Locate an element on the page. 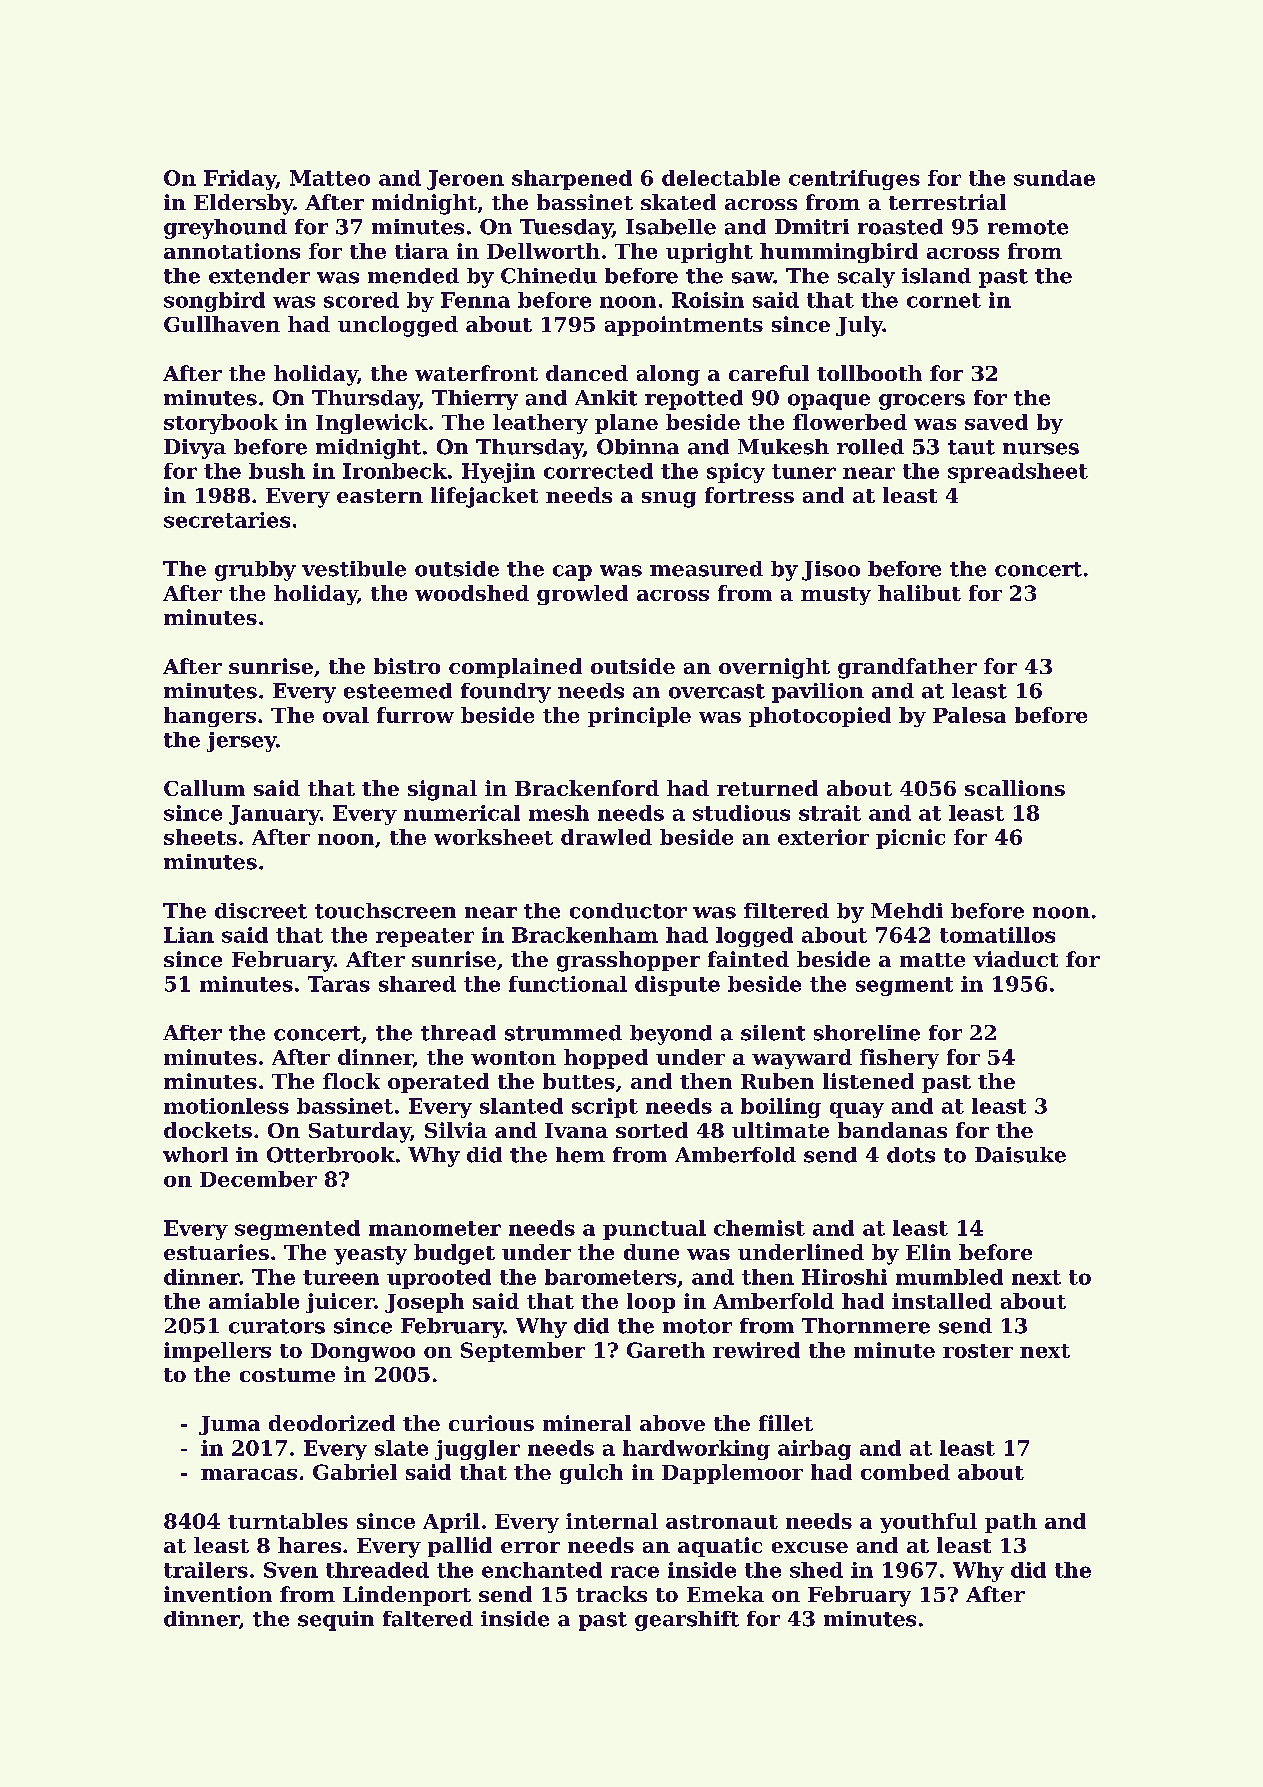  Sven is located at coordinates (291, 1570).
